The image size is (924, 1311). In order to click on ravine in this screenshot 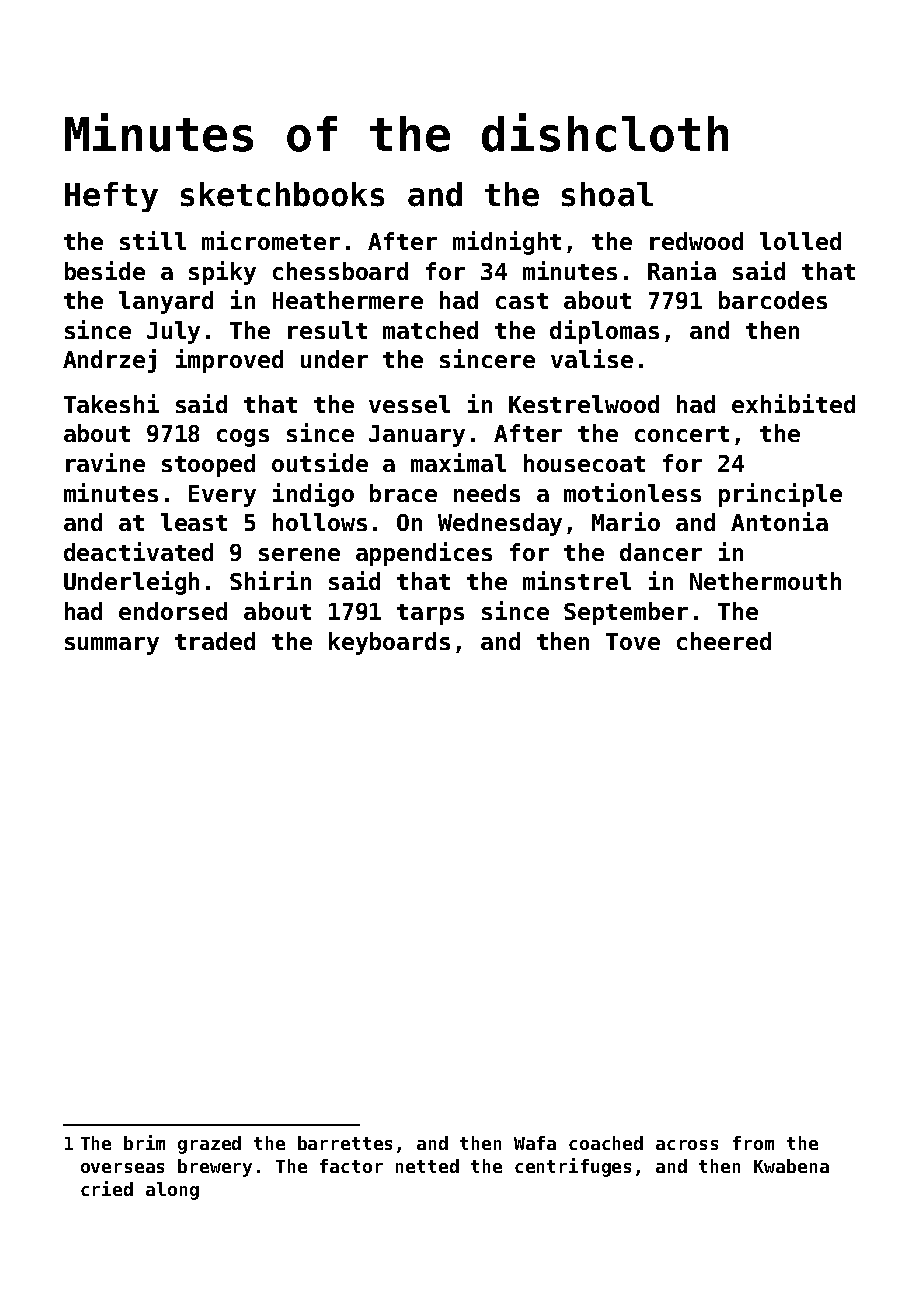, I will do `click(105, 462)`.
